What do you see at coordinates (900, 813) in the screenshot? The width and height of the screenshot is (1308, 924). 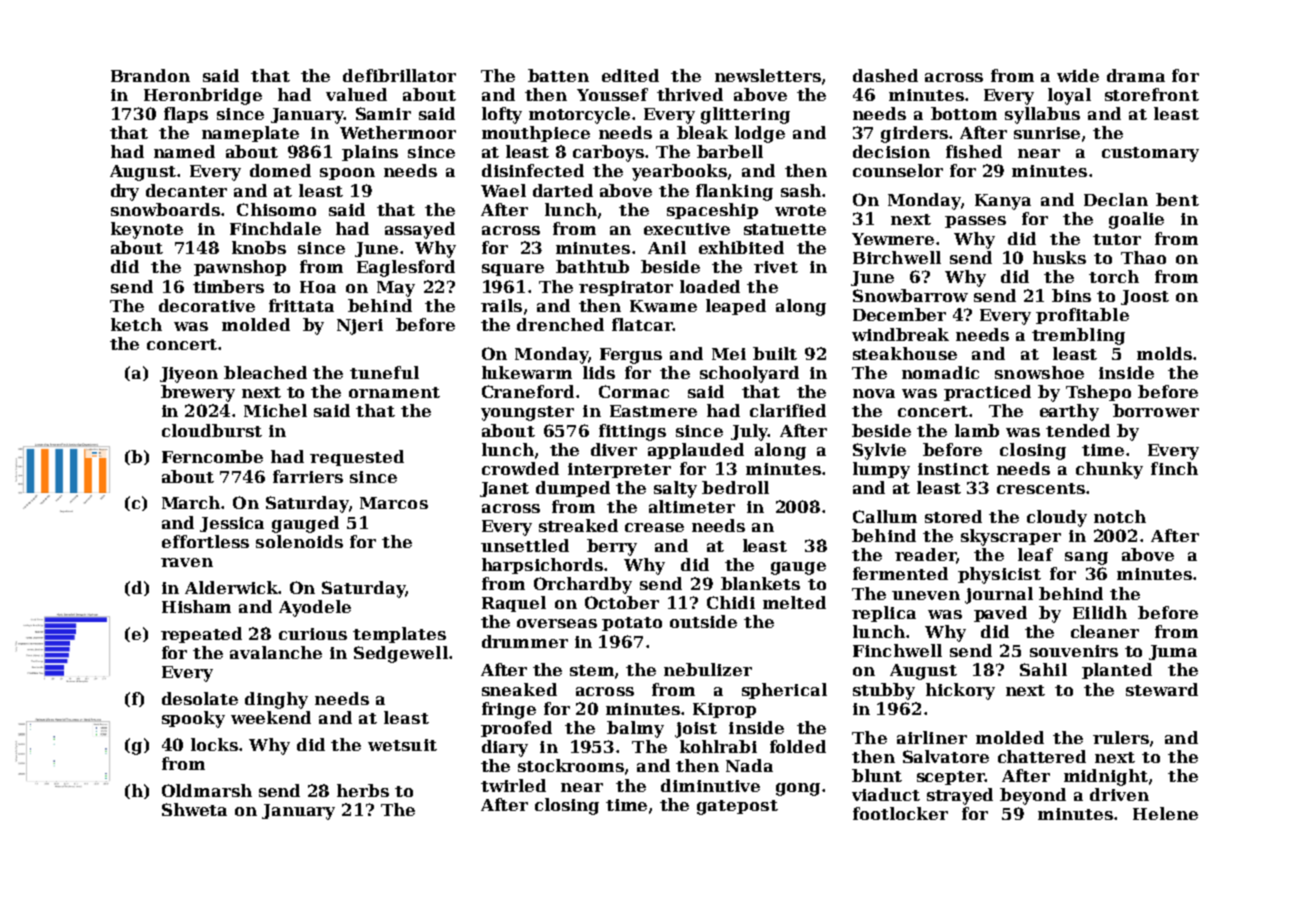 I see `footlocker` at bounding box center [900, 813].
